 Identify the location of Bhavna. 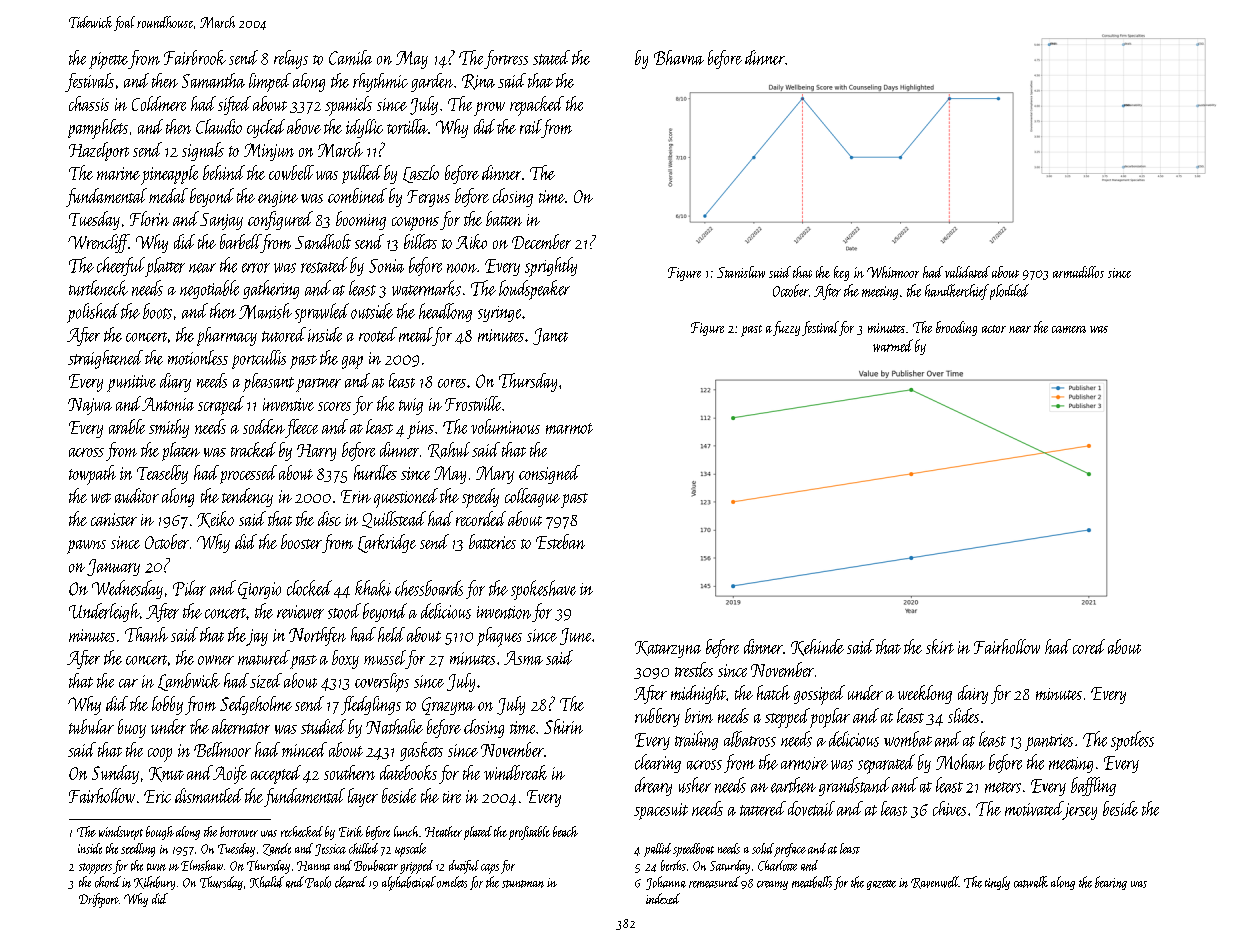
(679, 57).
